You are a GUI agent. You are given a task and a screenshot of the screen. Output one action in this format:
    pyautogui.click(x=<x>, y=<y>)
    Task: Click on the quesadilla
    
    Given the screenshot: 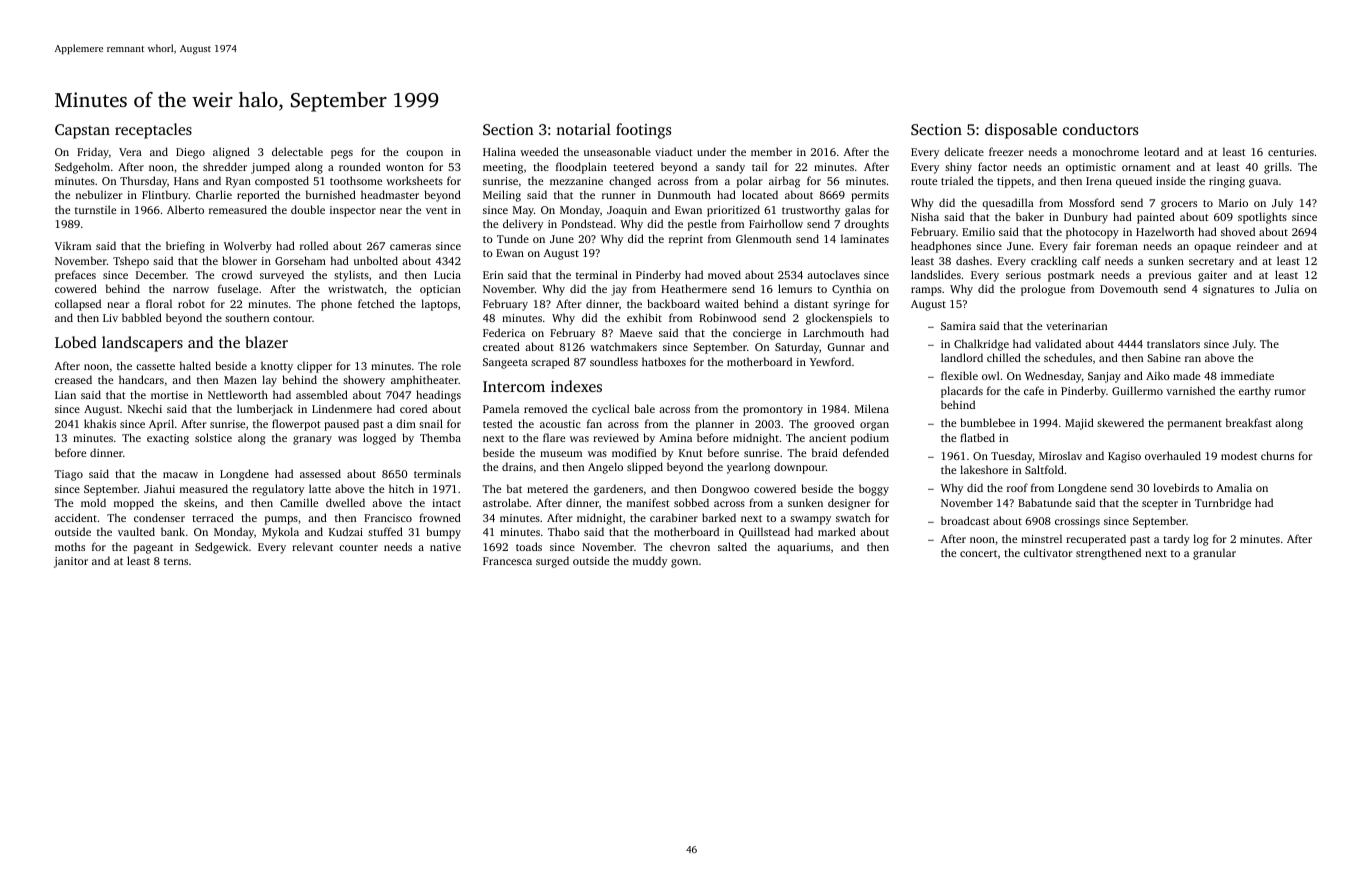 What is the action you would take?
    pyautogui.click(x=1008, y=204)
